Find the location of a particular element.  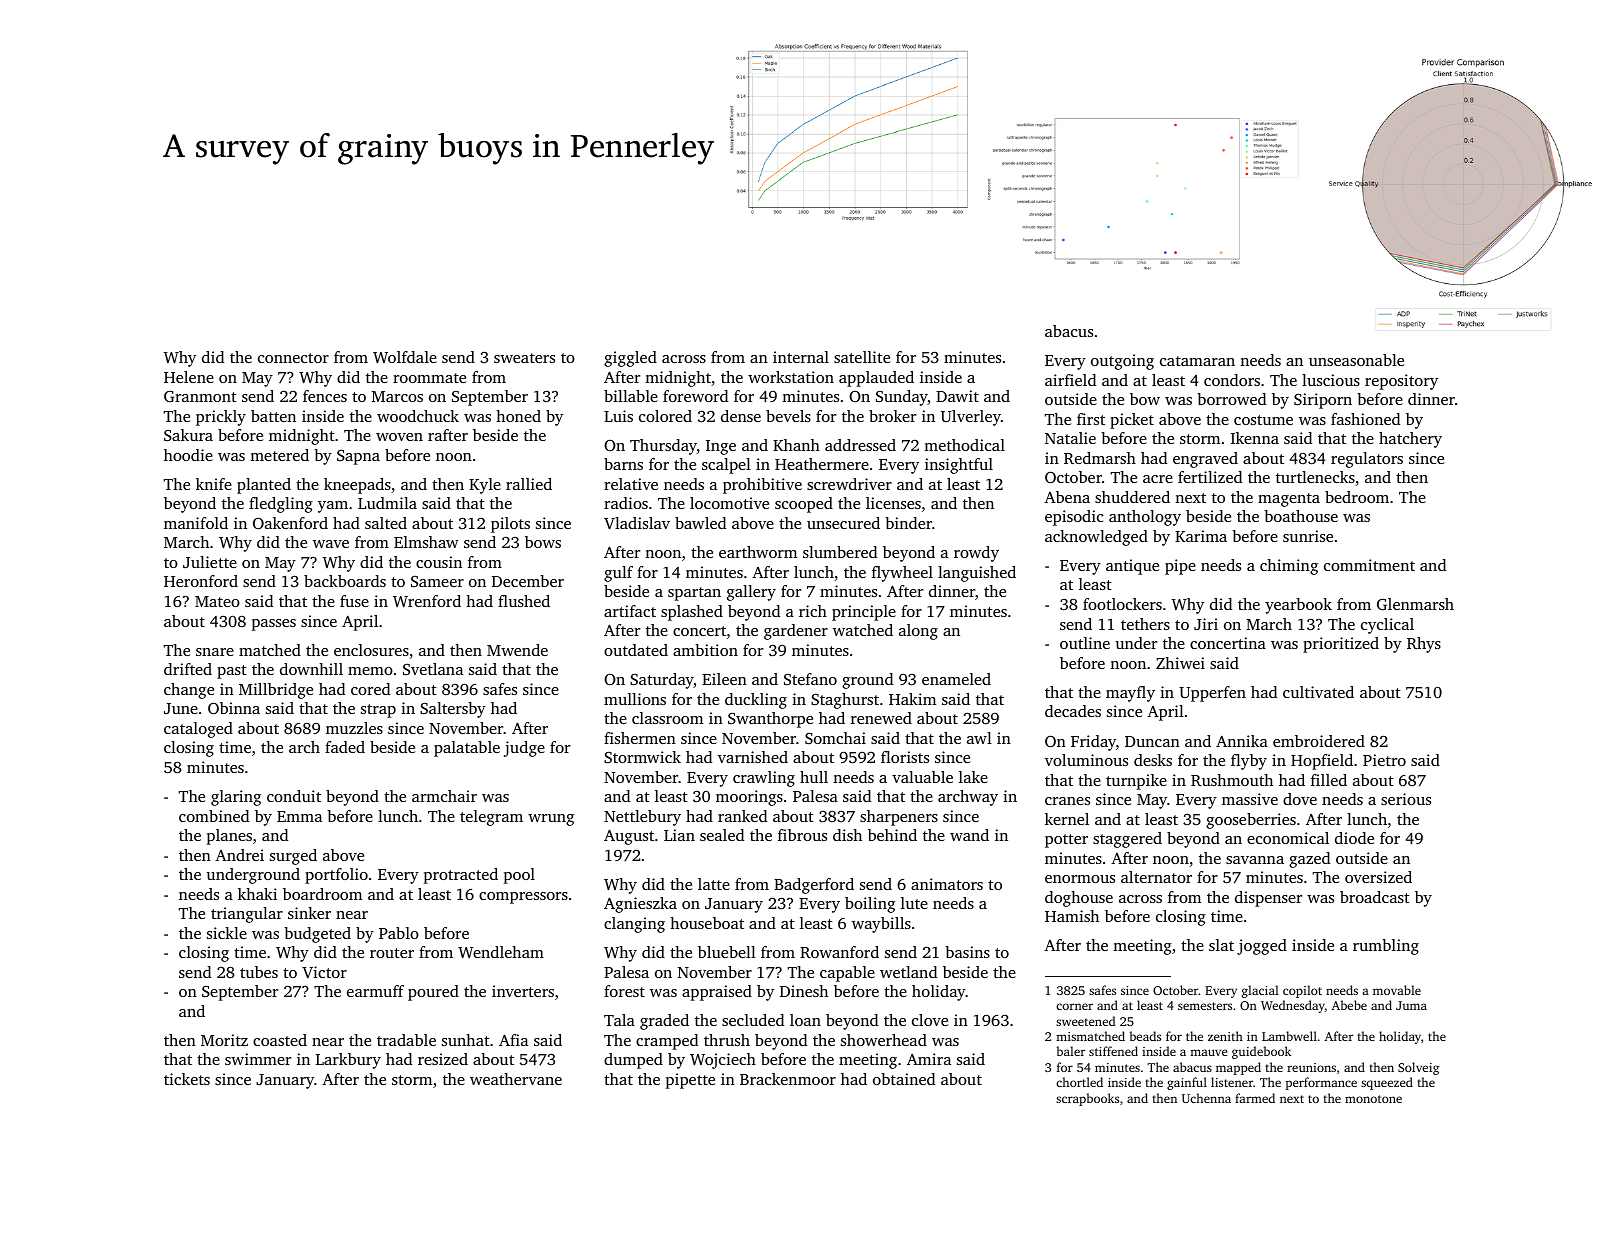

connector is located at coordinates (293, 358).
